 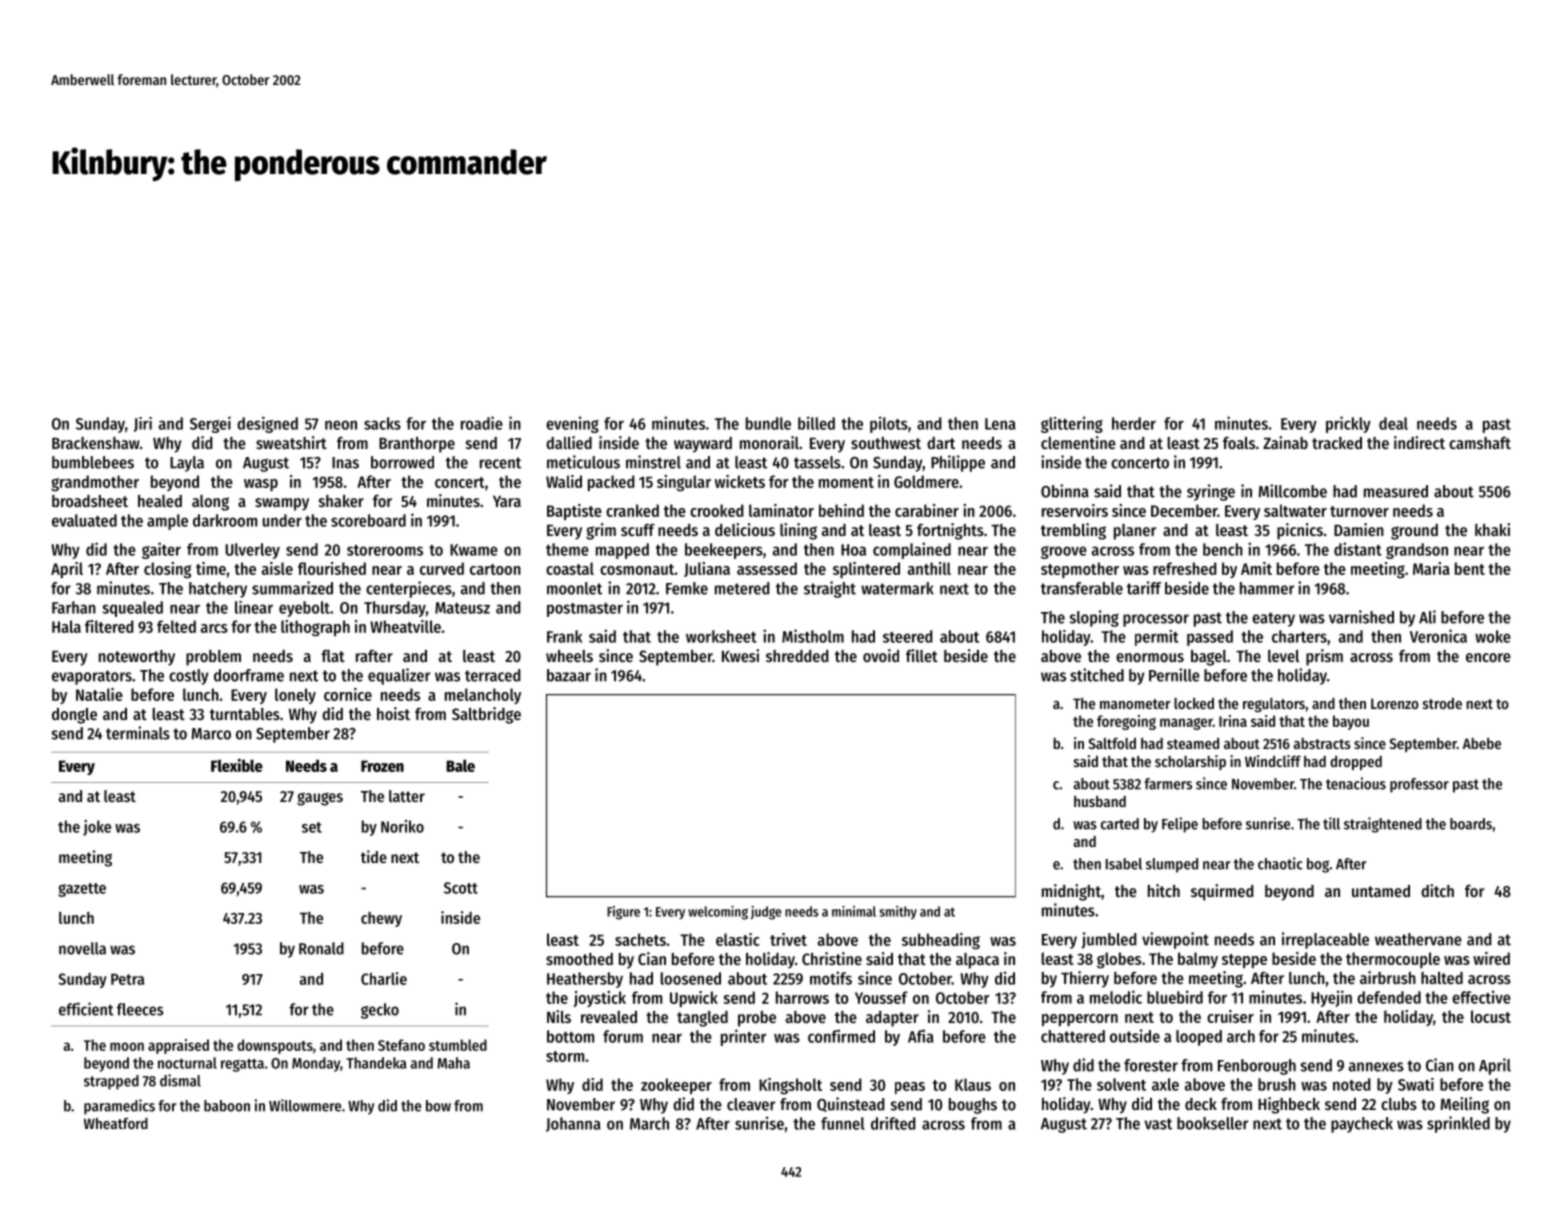 What do you see at coordinates (438, 1106) in the screenshot?
I see `bow` at bounding box center [438, 1106].
